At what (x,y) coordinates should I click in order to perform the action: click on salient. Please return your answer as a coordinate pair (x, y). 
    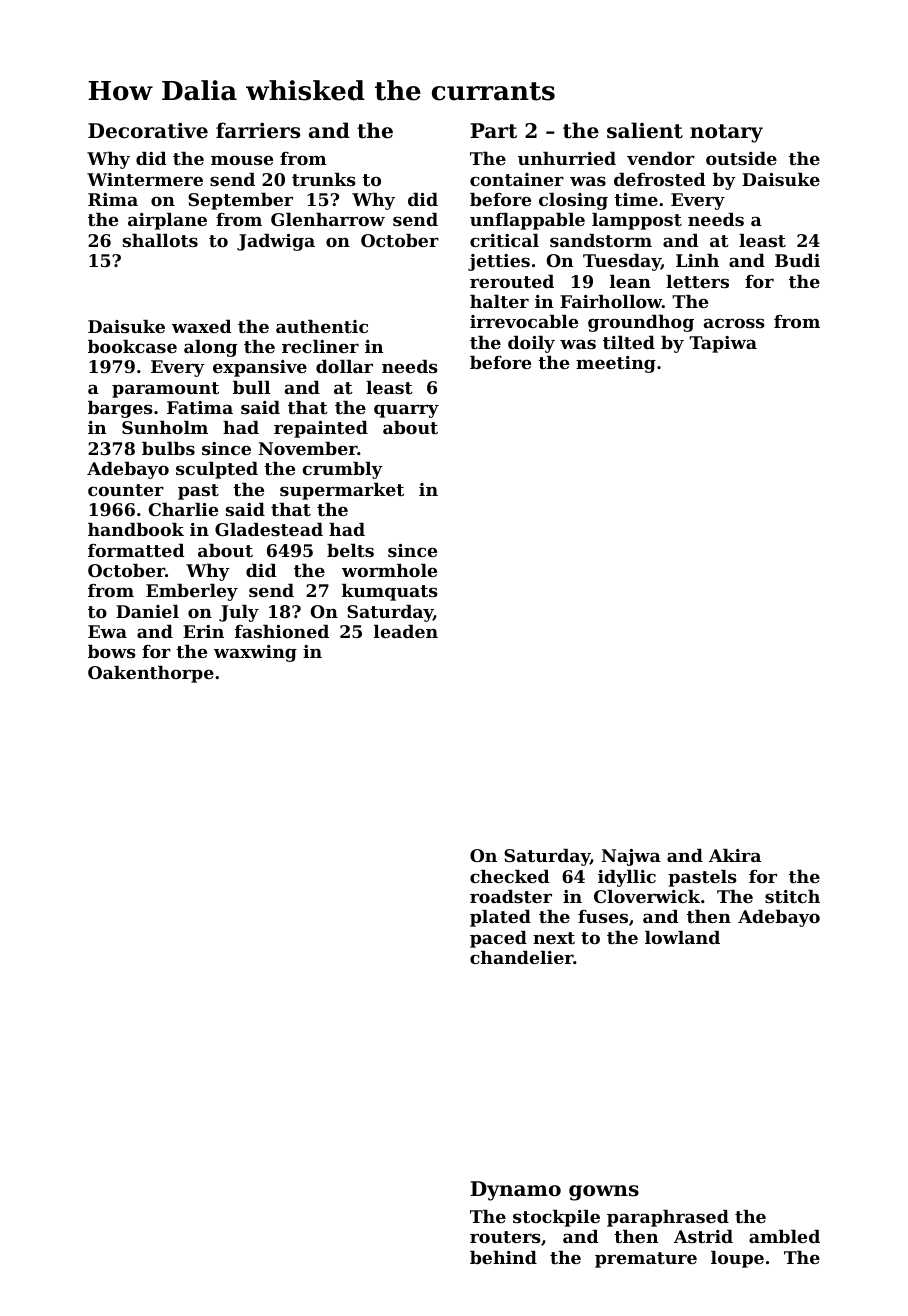
    Looking at the image, I should click on (645, 130).
